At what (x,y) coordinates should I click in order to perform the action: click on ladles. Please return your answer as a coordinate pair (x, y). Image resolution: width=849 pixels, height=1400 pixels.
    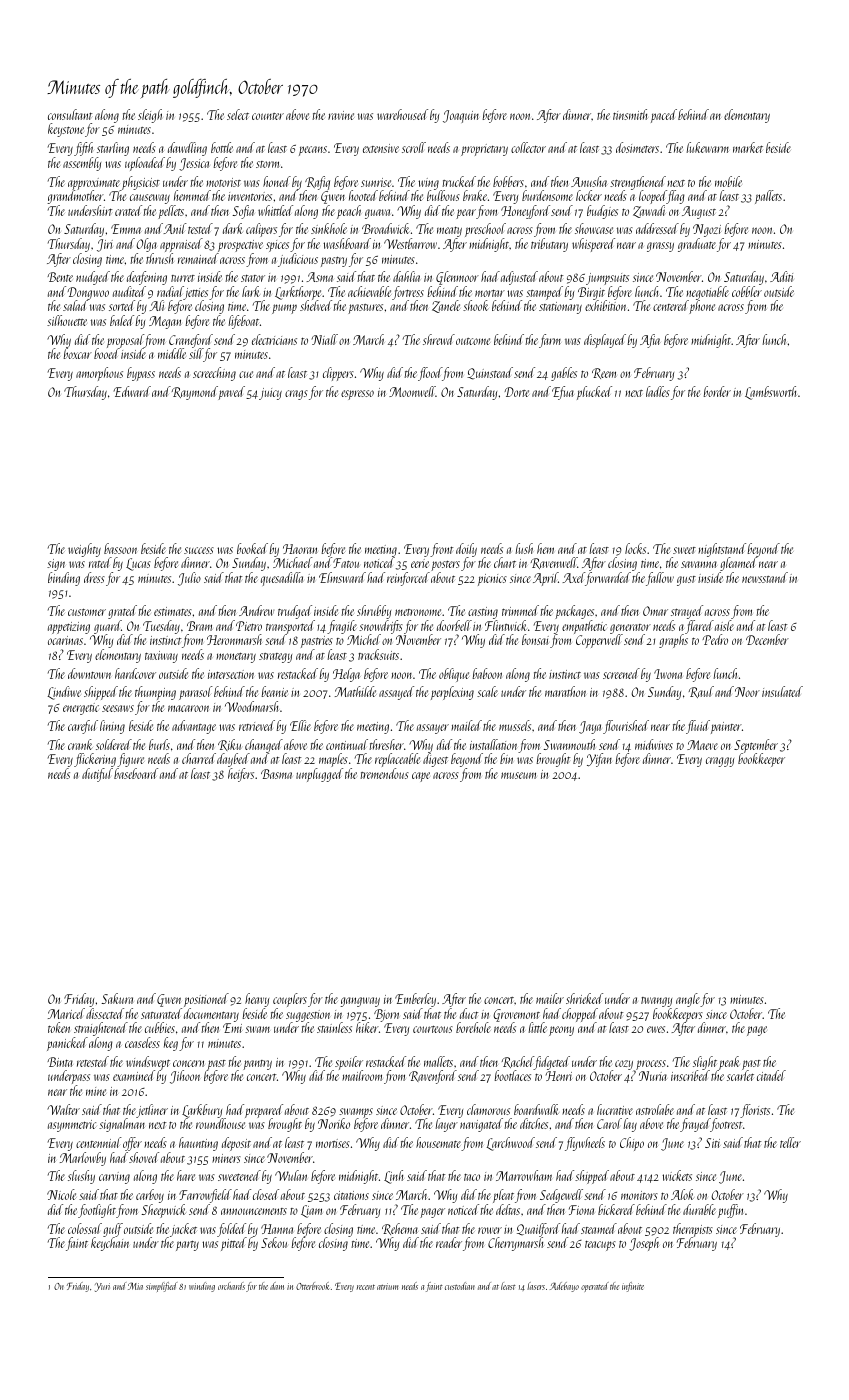
    Looking at the image, I should click on (658, 391).
